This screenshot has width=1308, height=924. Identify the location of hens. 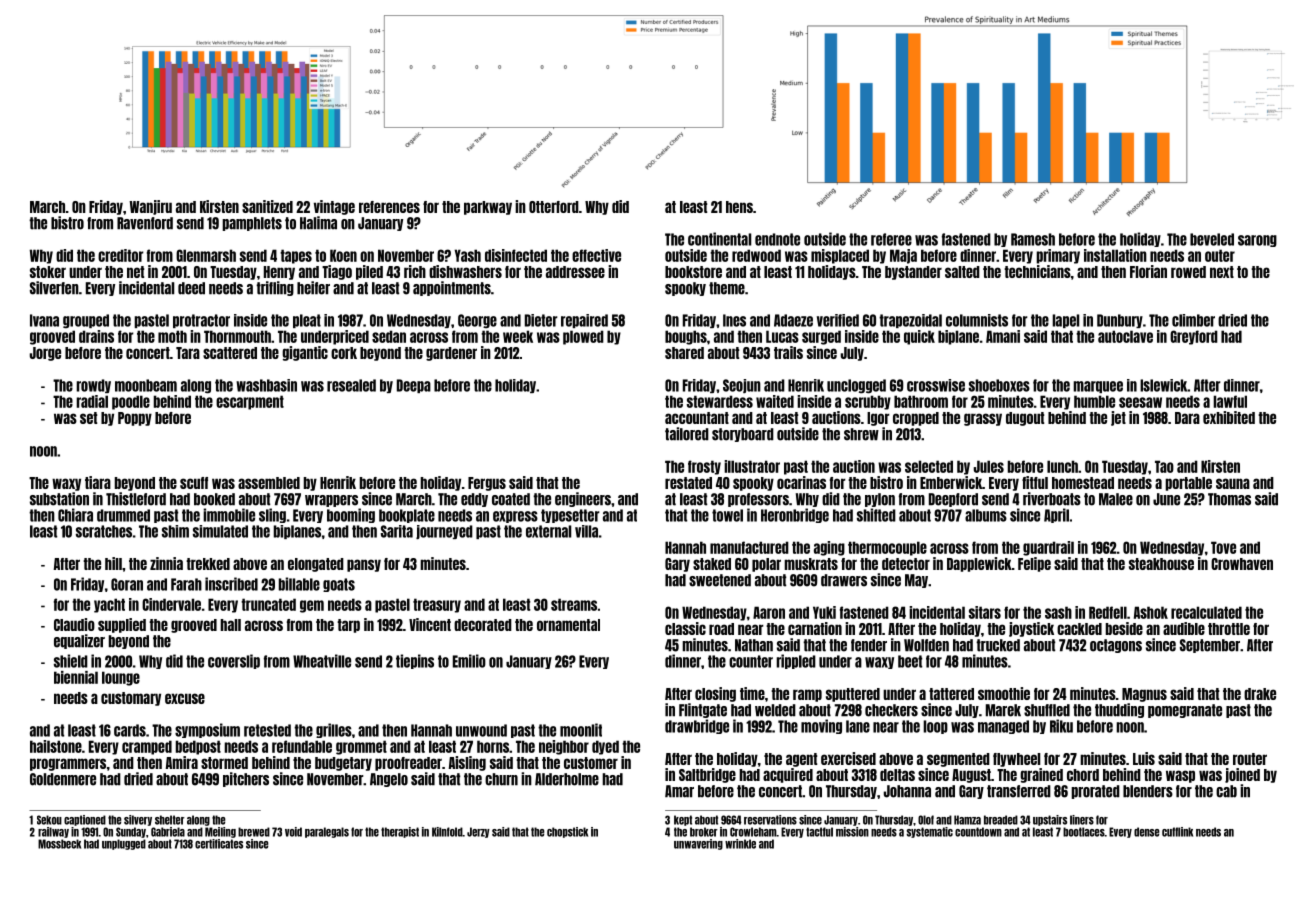
(739, 207).
